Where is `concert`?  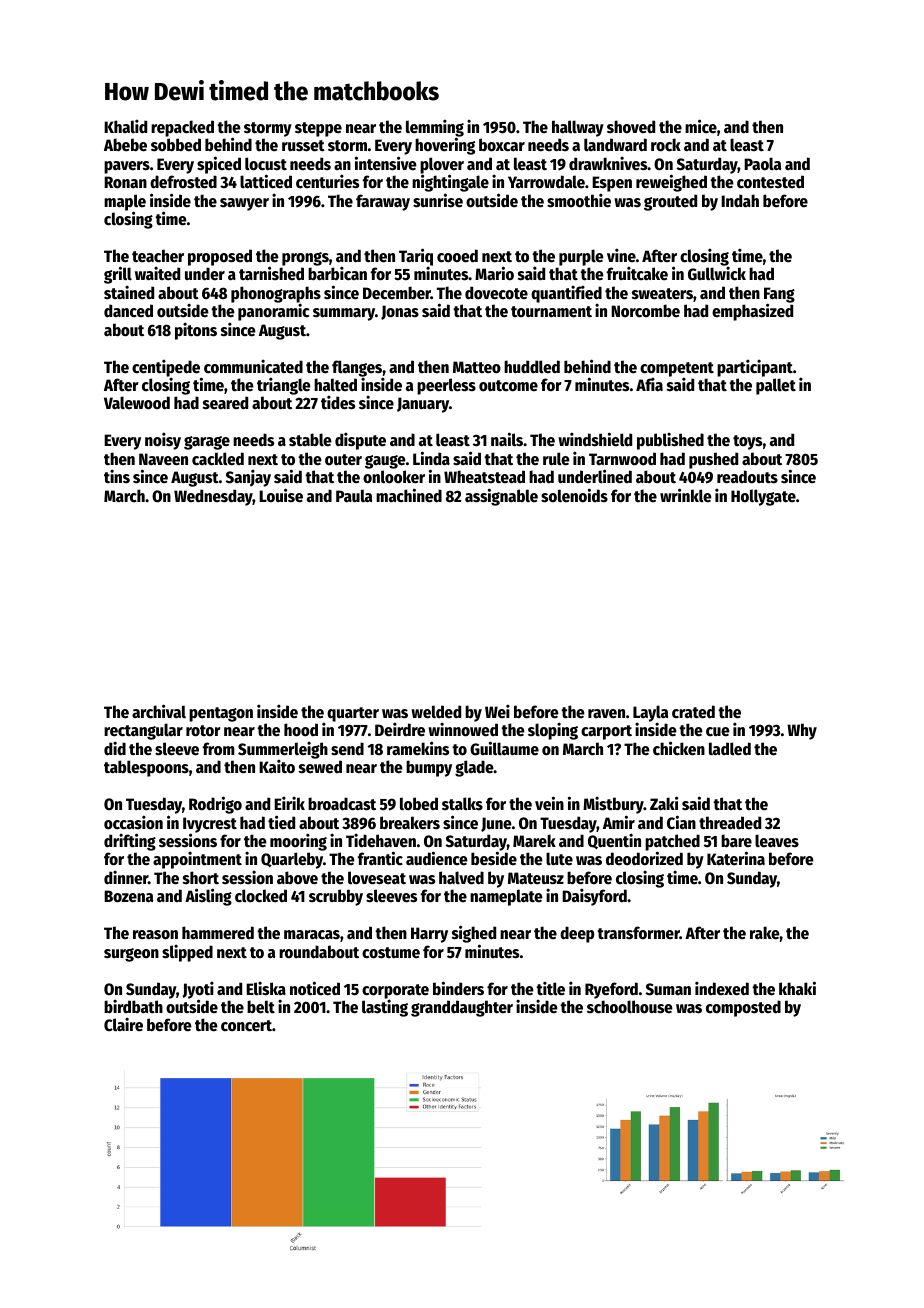
concert is located at coordinates (246, 1026).
